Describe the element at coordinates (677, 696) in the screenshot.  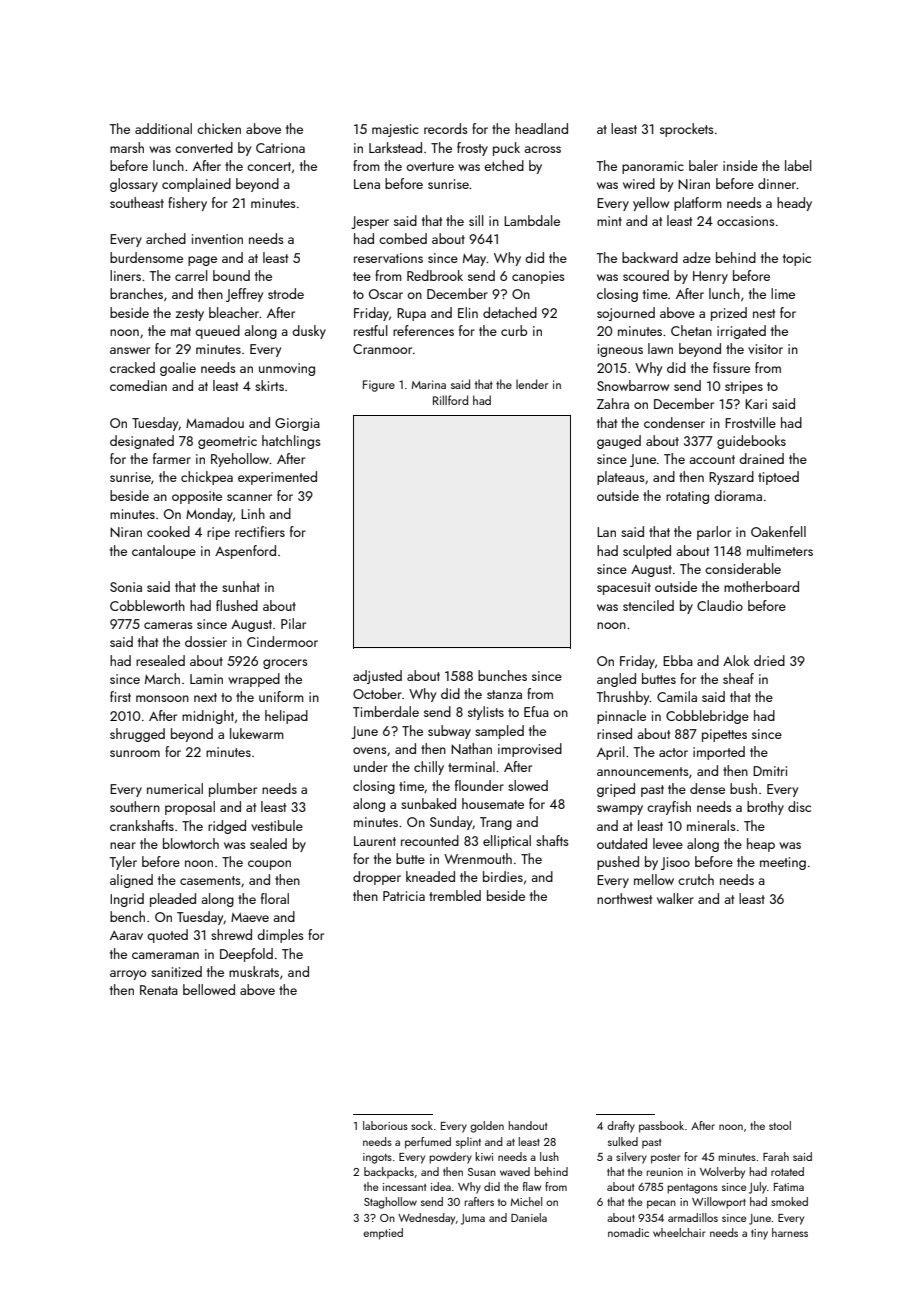
I see `Camila` at that location.
